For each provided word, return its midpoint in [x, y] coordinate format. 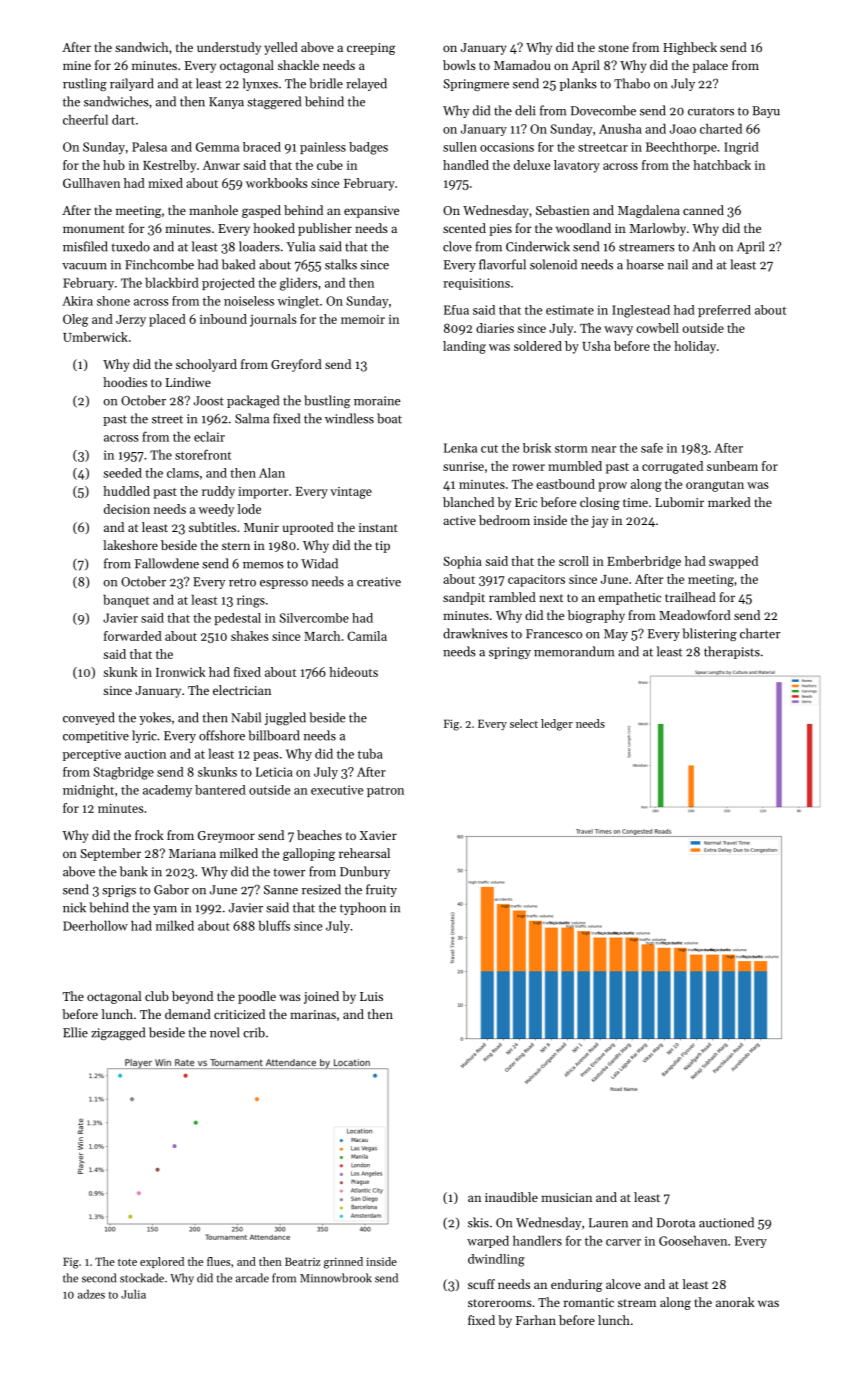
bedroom [504, 520]
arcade [252, 1278]
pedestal [237, 619]
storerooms [500, 1303]
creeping [371, 49]
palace [710, 66]
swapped [733, 562]
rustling [85, 84]
